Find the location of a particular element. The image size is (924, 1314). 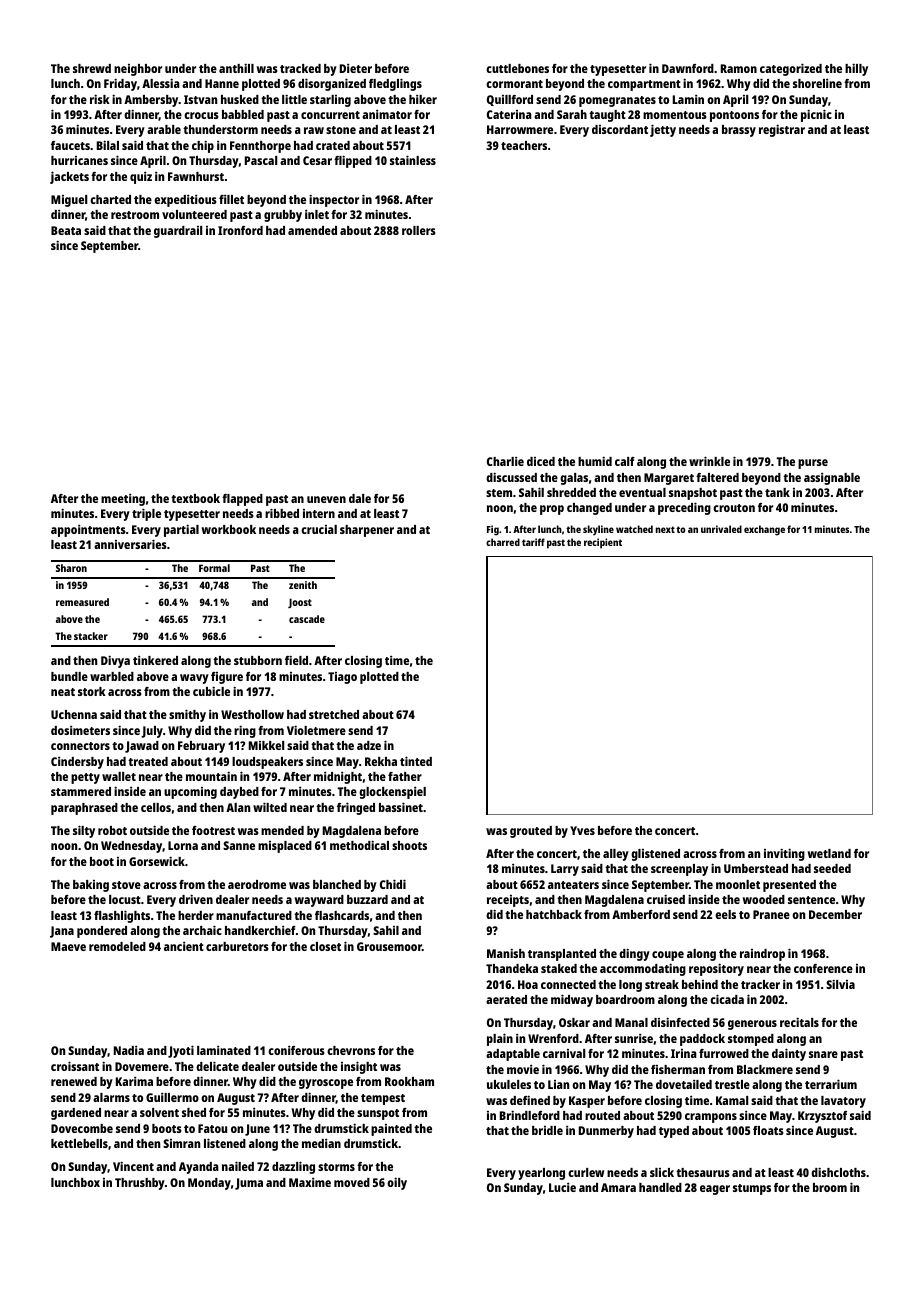

stammered is located at coordinates (81, 791).
